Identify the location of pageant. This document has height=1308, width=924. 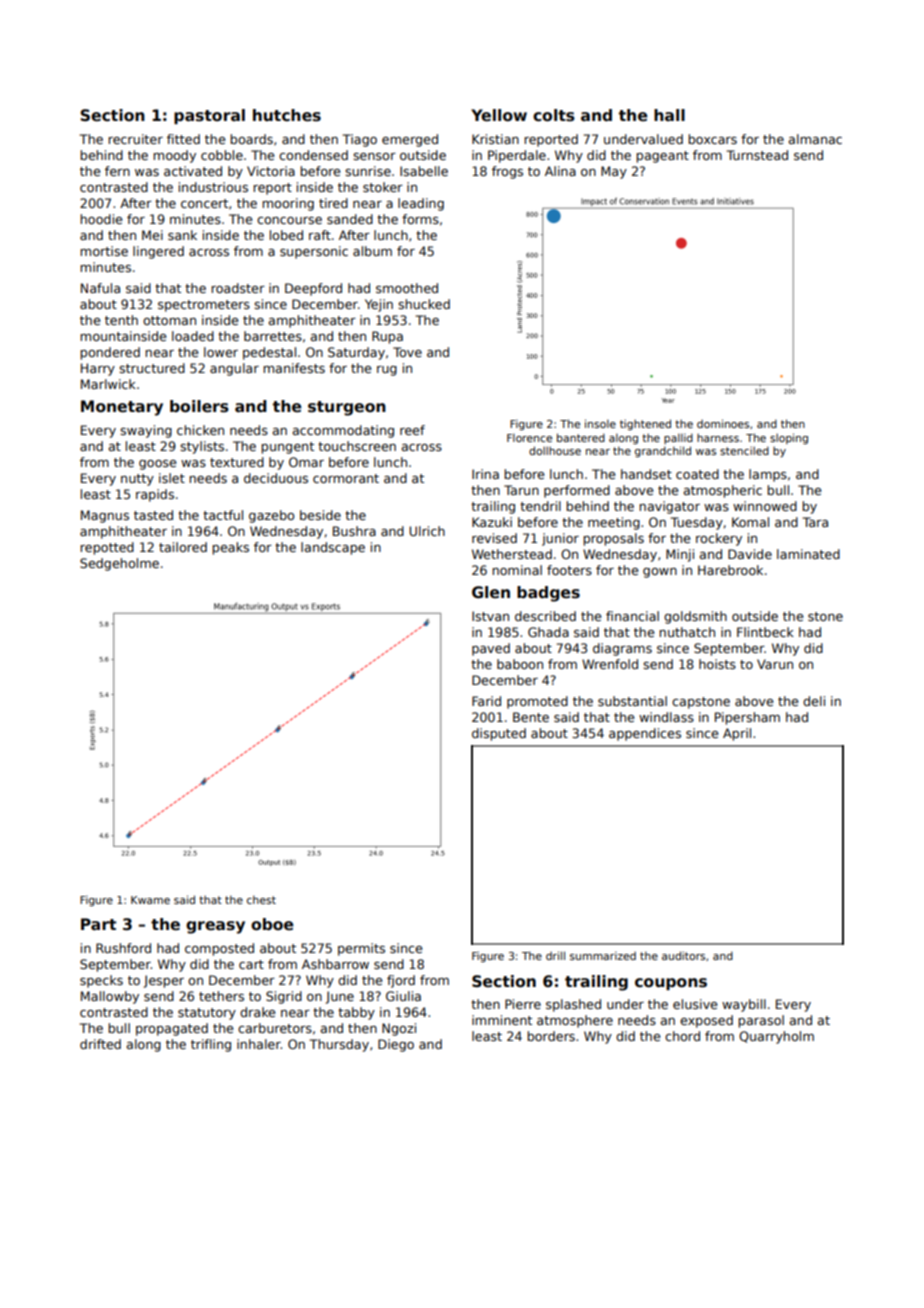
(662, 157).
